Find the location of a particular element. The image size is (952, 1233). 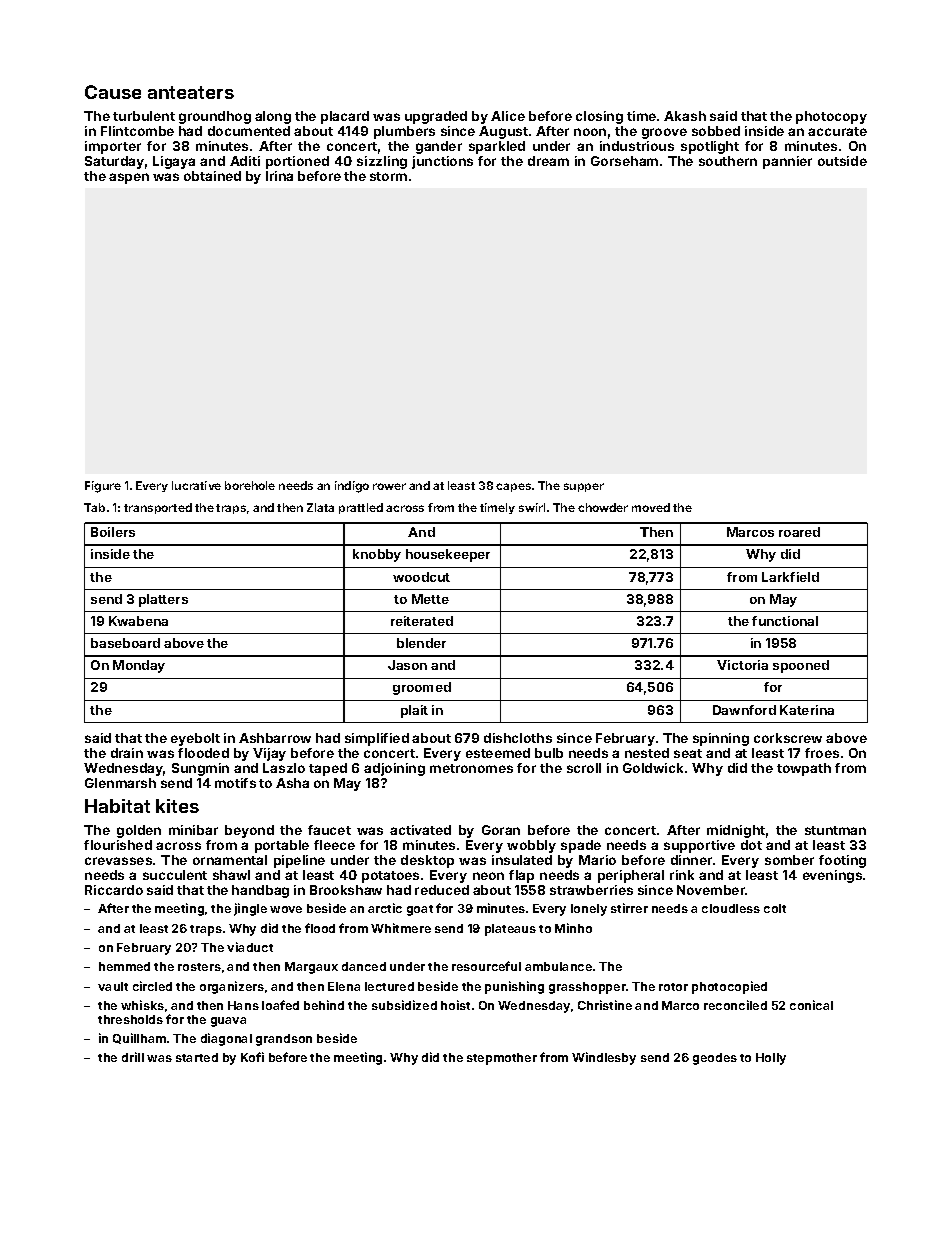

activated is located at coordinates (420, 830).
